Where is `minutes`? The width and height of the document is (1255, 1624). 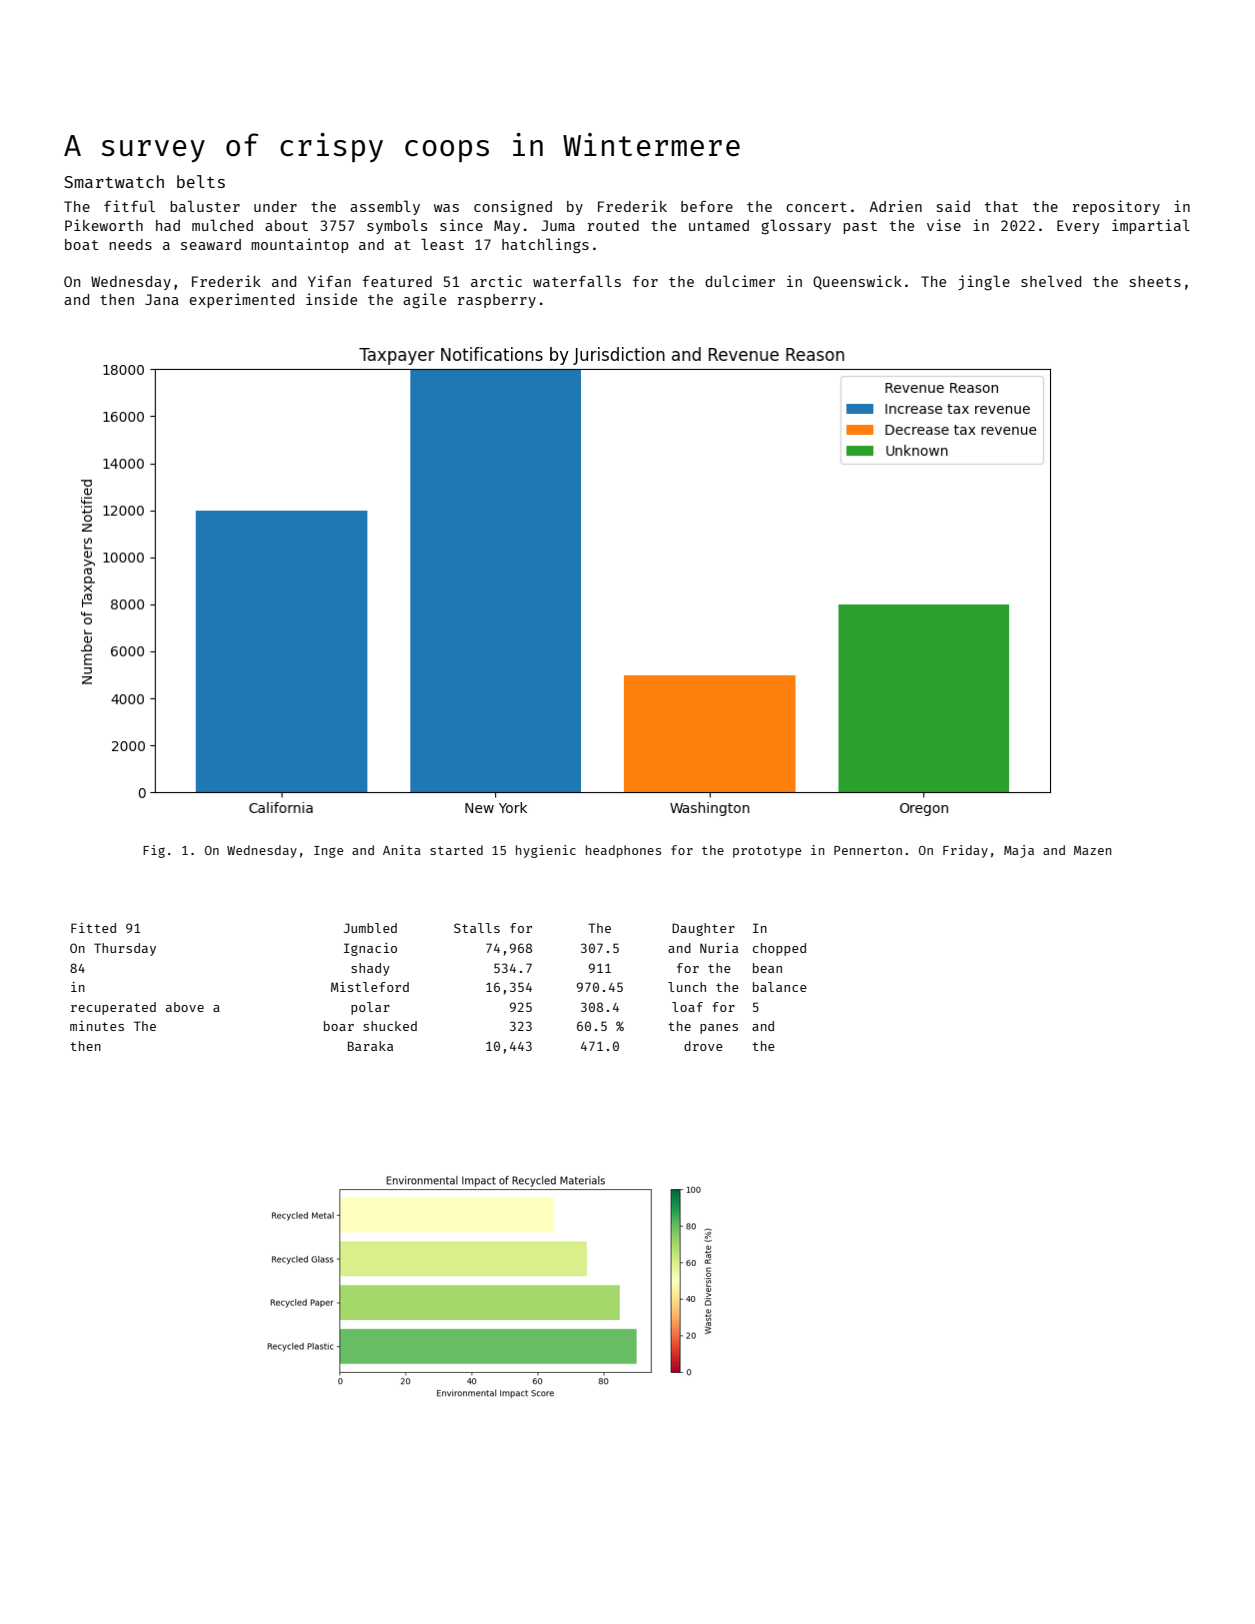
minutes is located at coordinates (97, 1026).
